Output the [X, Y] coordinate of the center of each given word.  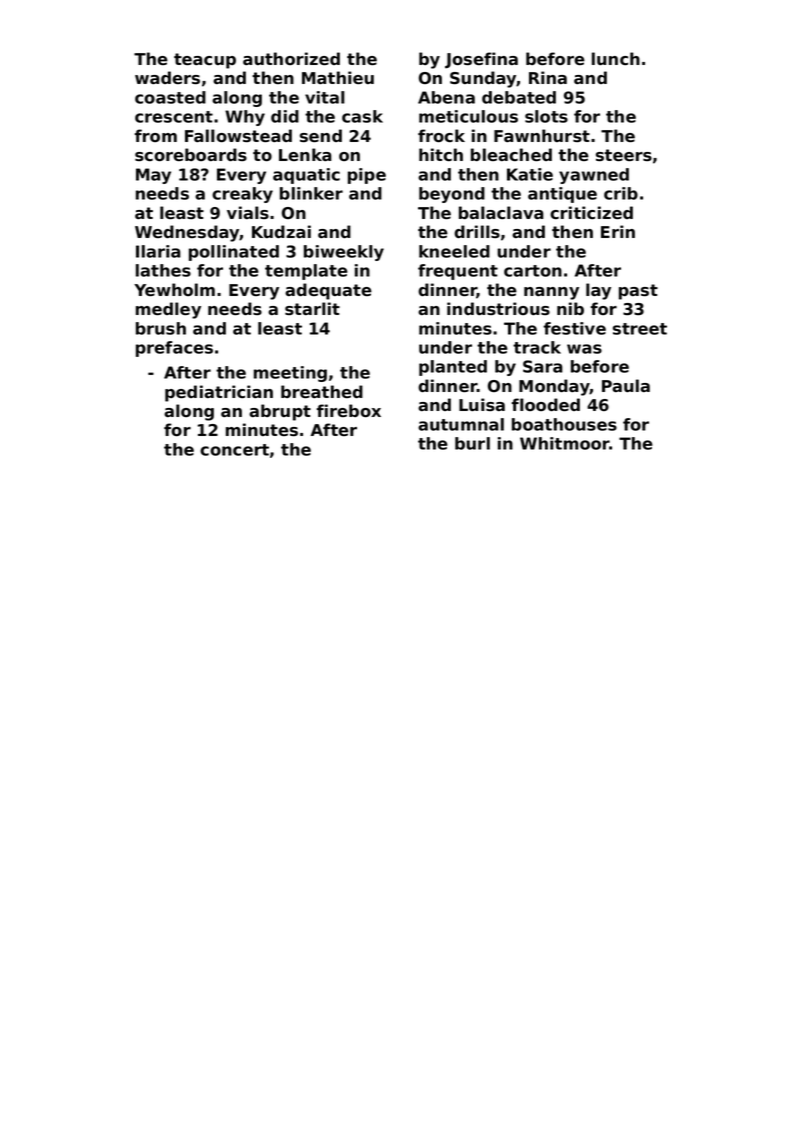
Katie [530, 174]
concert [234, 450]
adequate [328, 291]
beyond [452, 195]
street [640, 329]
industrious [498, 309]
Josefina [481, 60]
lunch [616, 59]
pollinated [234, 253]
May [153, 176]
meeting [290, 374]
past [638, 292]
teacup [205, 61]
